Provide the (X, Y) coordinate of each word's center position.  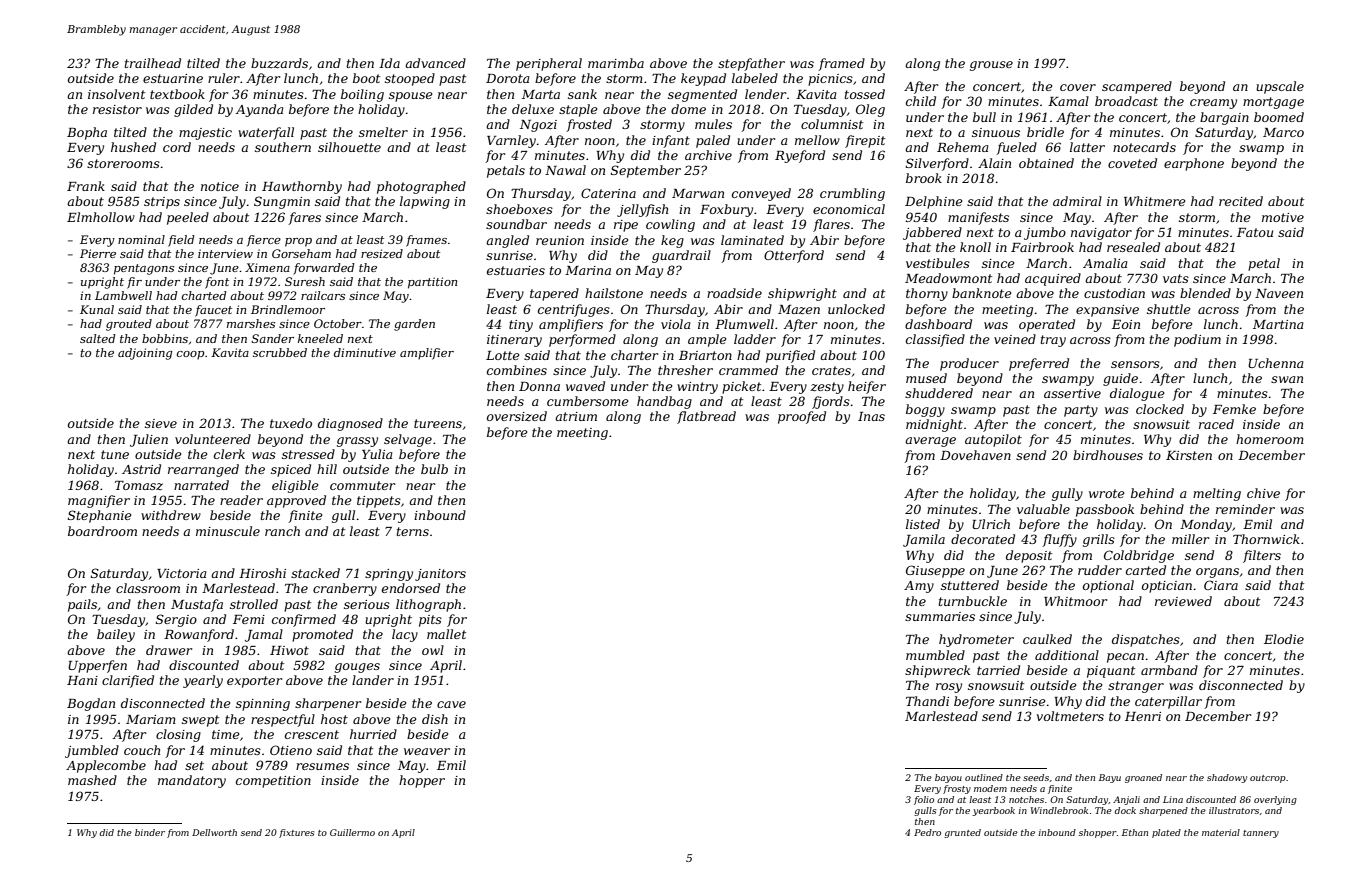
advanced (435, 63)
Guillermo (352, 832)
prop (298, 242)
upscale (1280, 87)
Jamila (924, 540)
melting (1217, 494)
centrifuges (574, 310)
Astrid (141, 469)
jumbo (1045, 233)
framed (841, 64)
